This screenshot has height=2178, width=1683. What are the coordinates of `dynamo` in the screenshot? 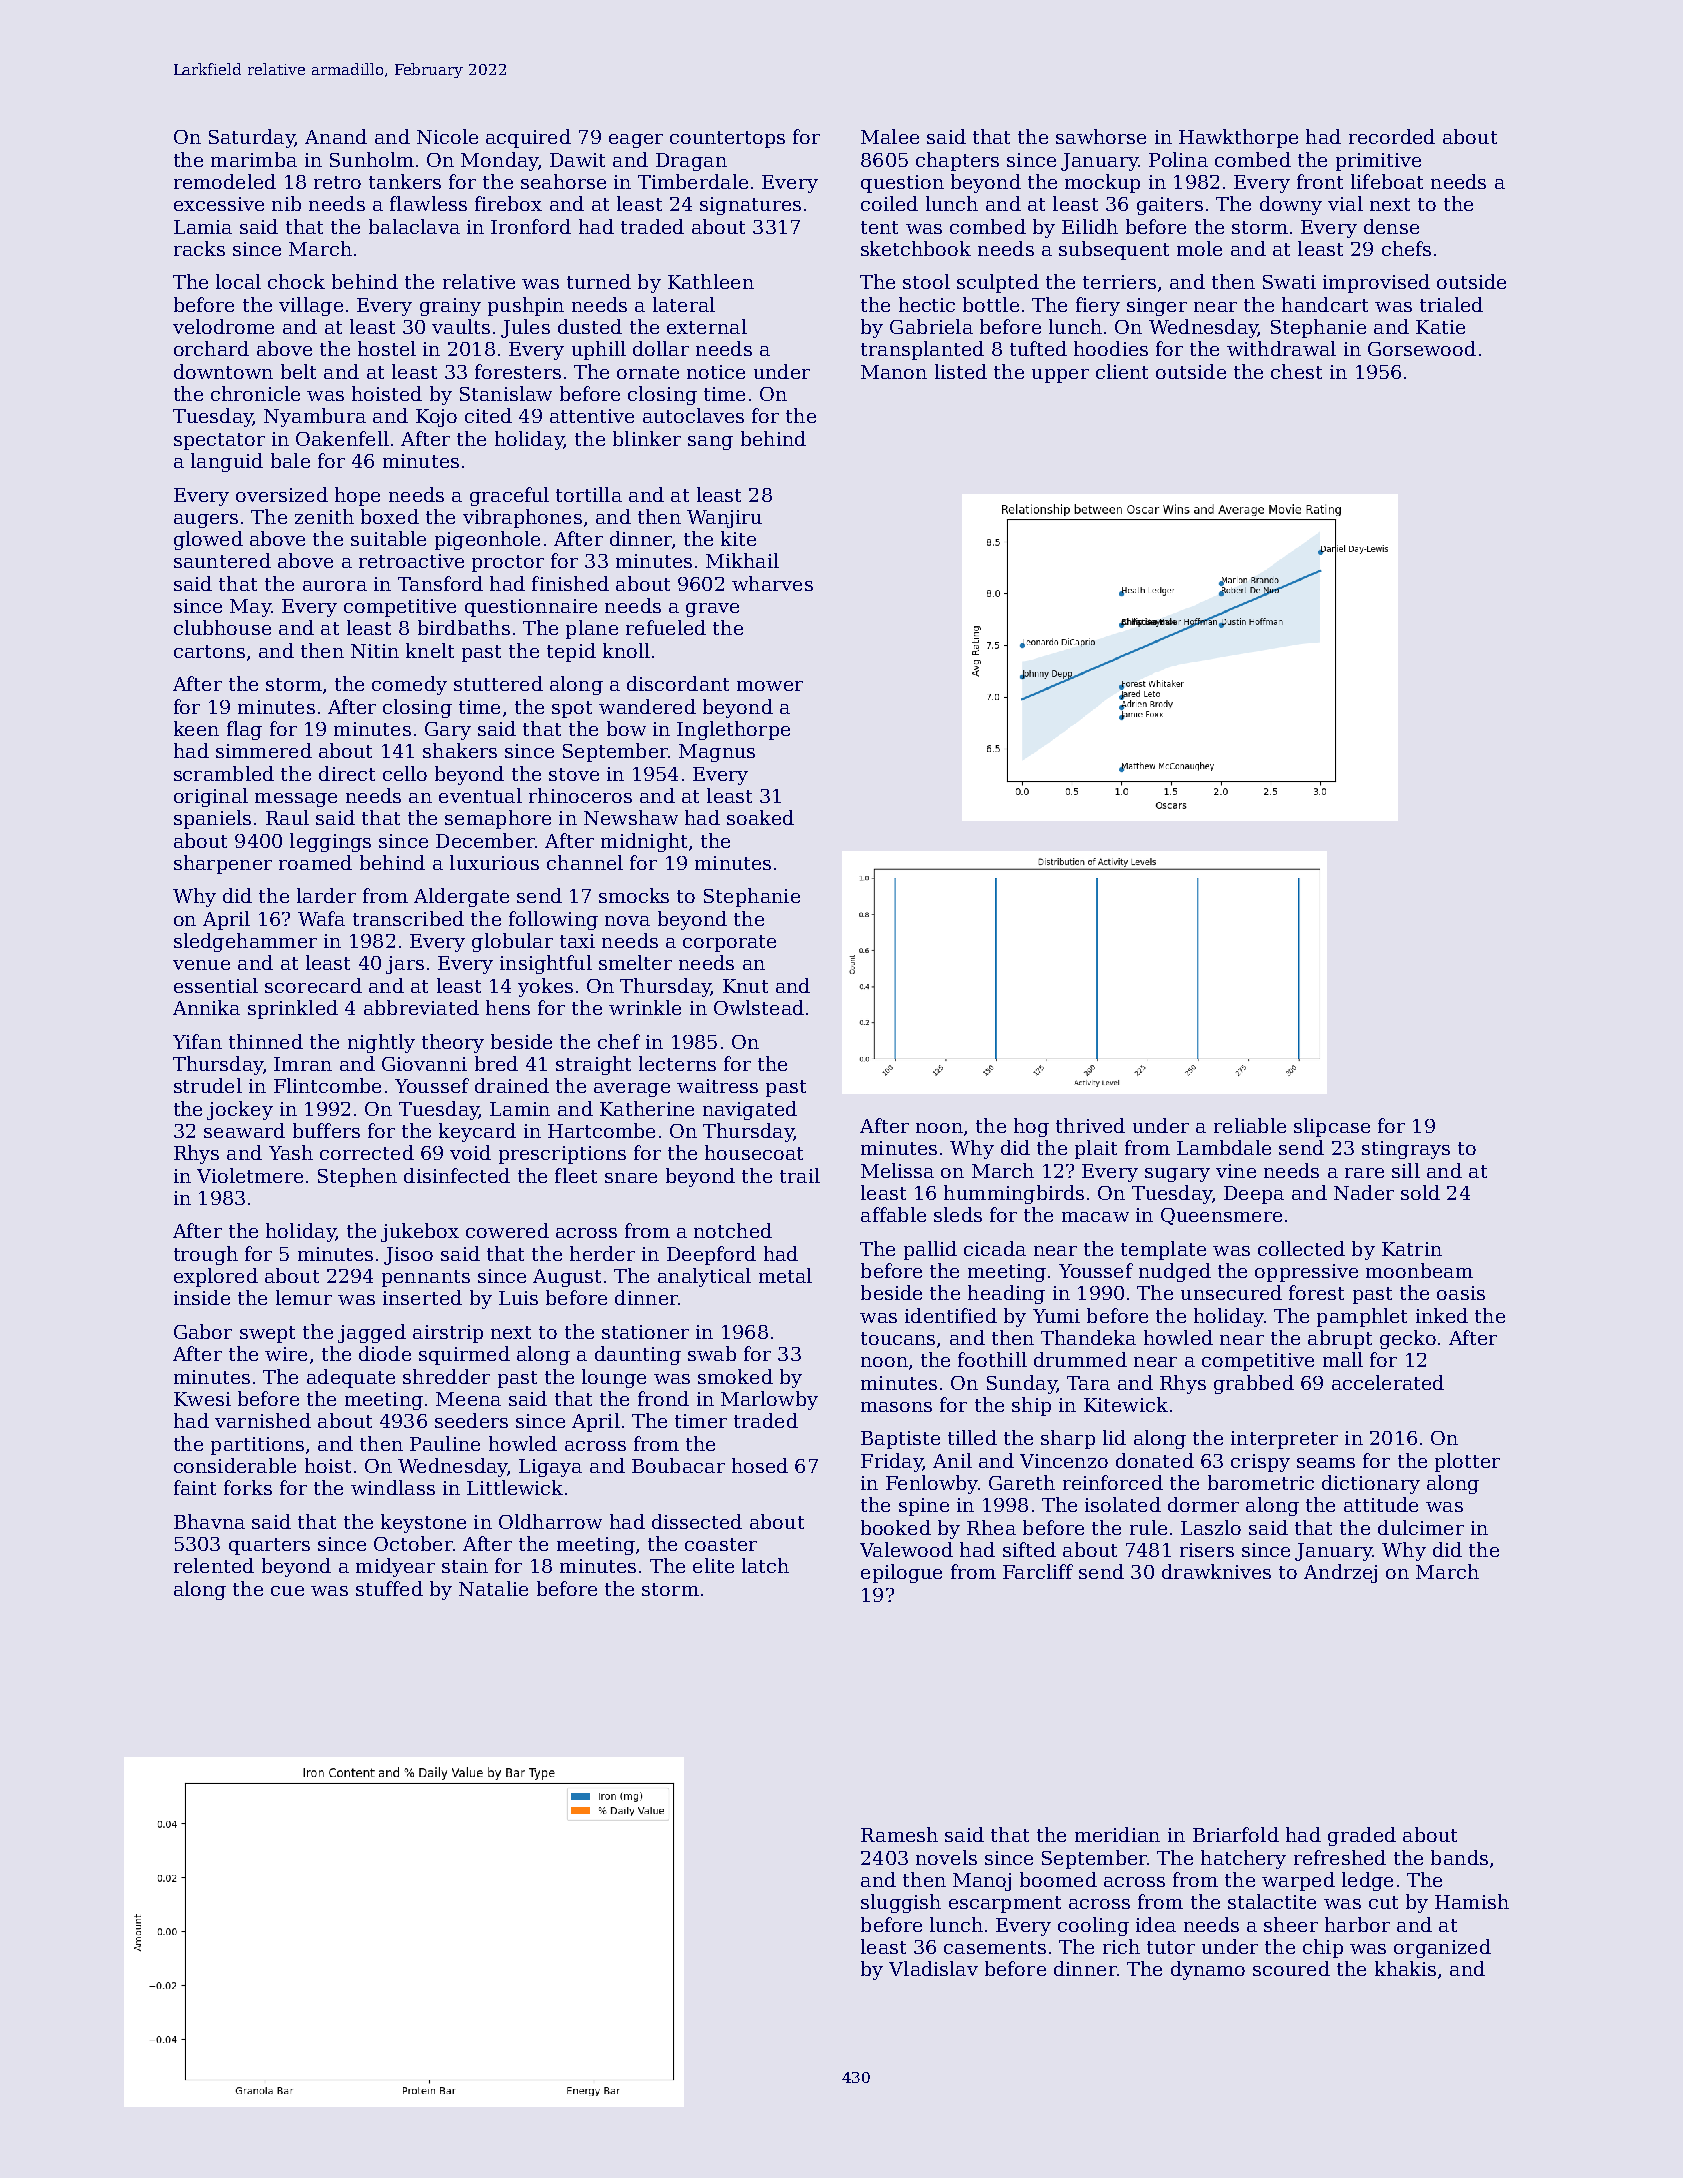 It's located at (1208, 1970).
